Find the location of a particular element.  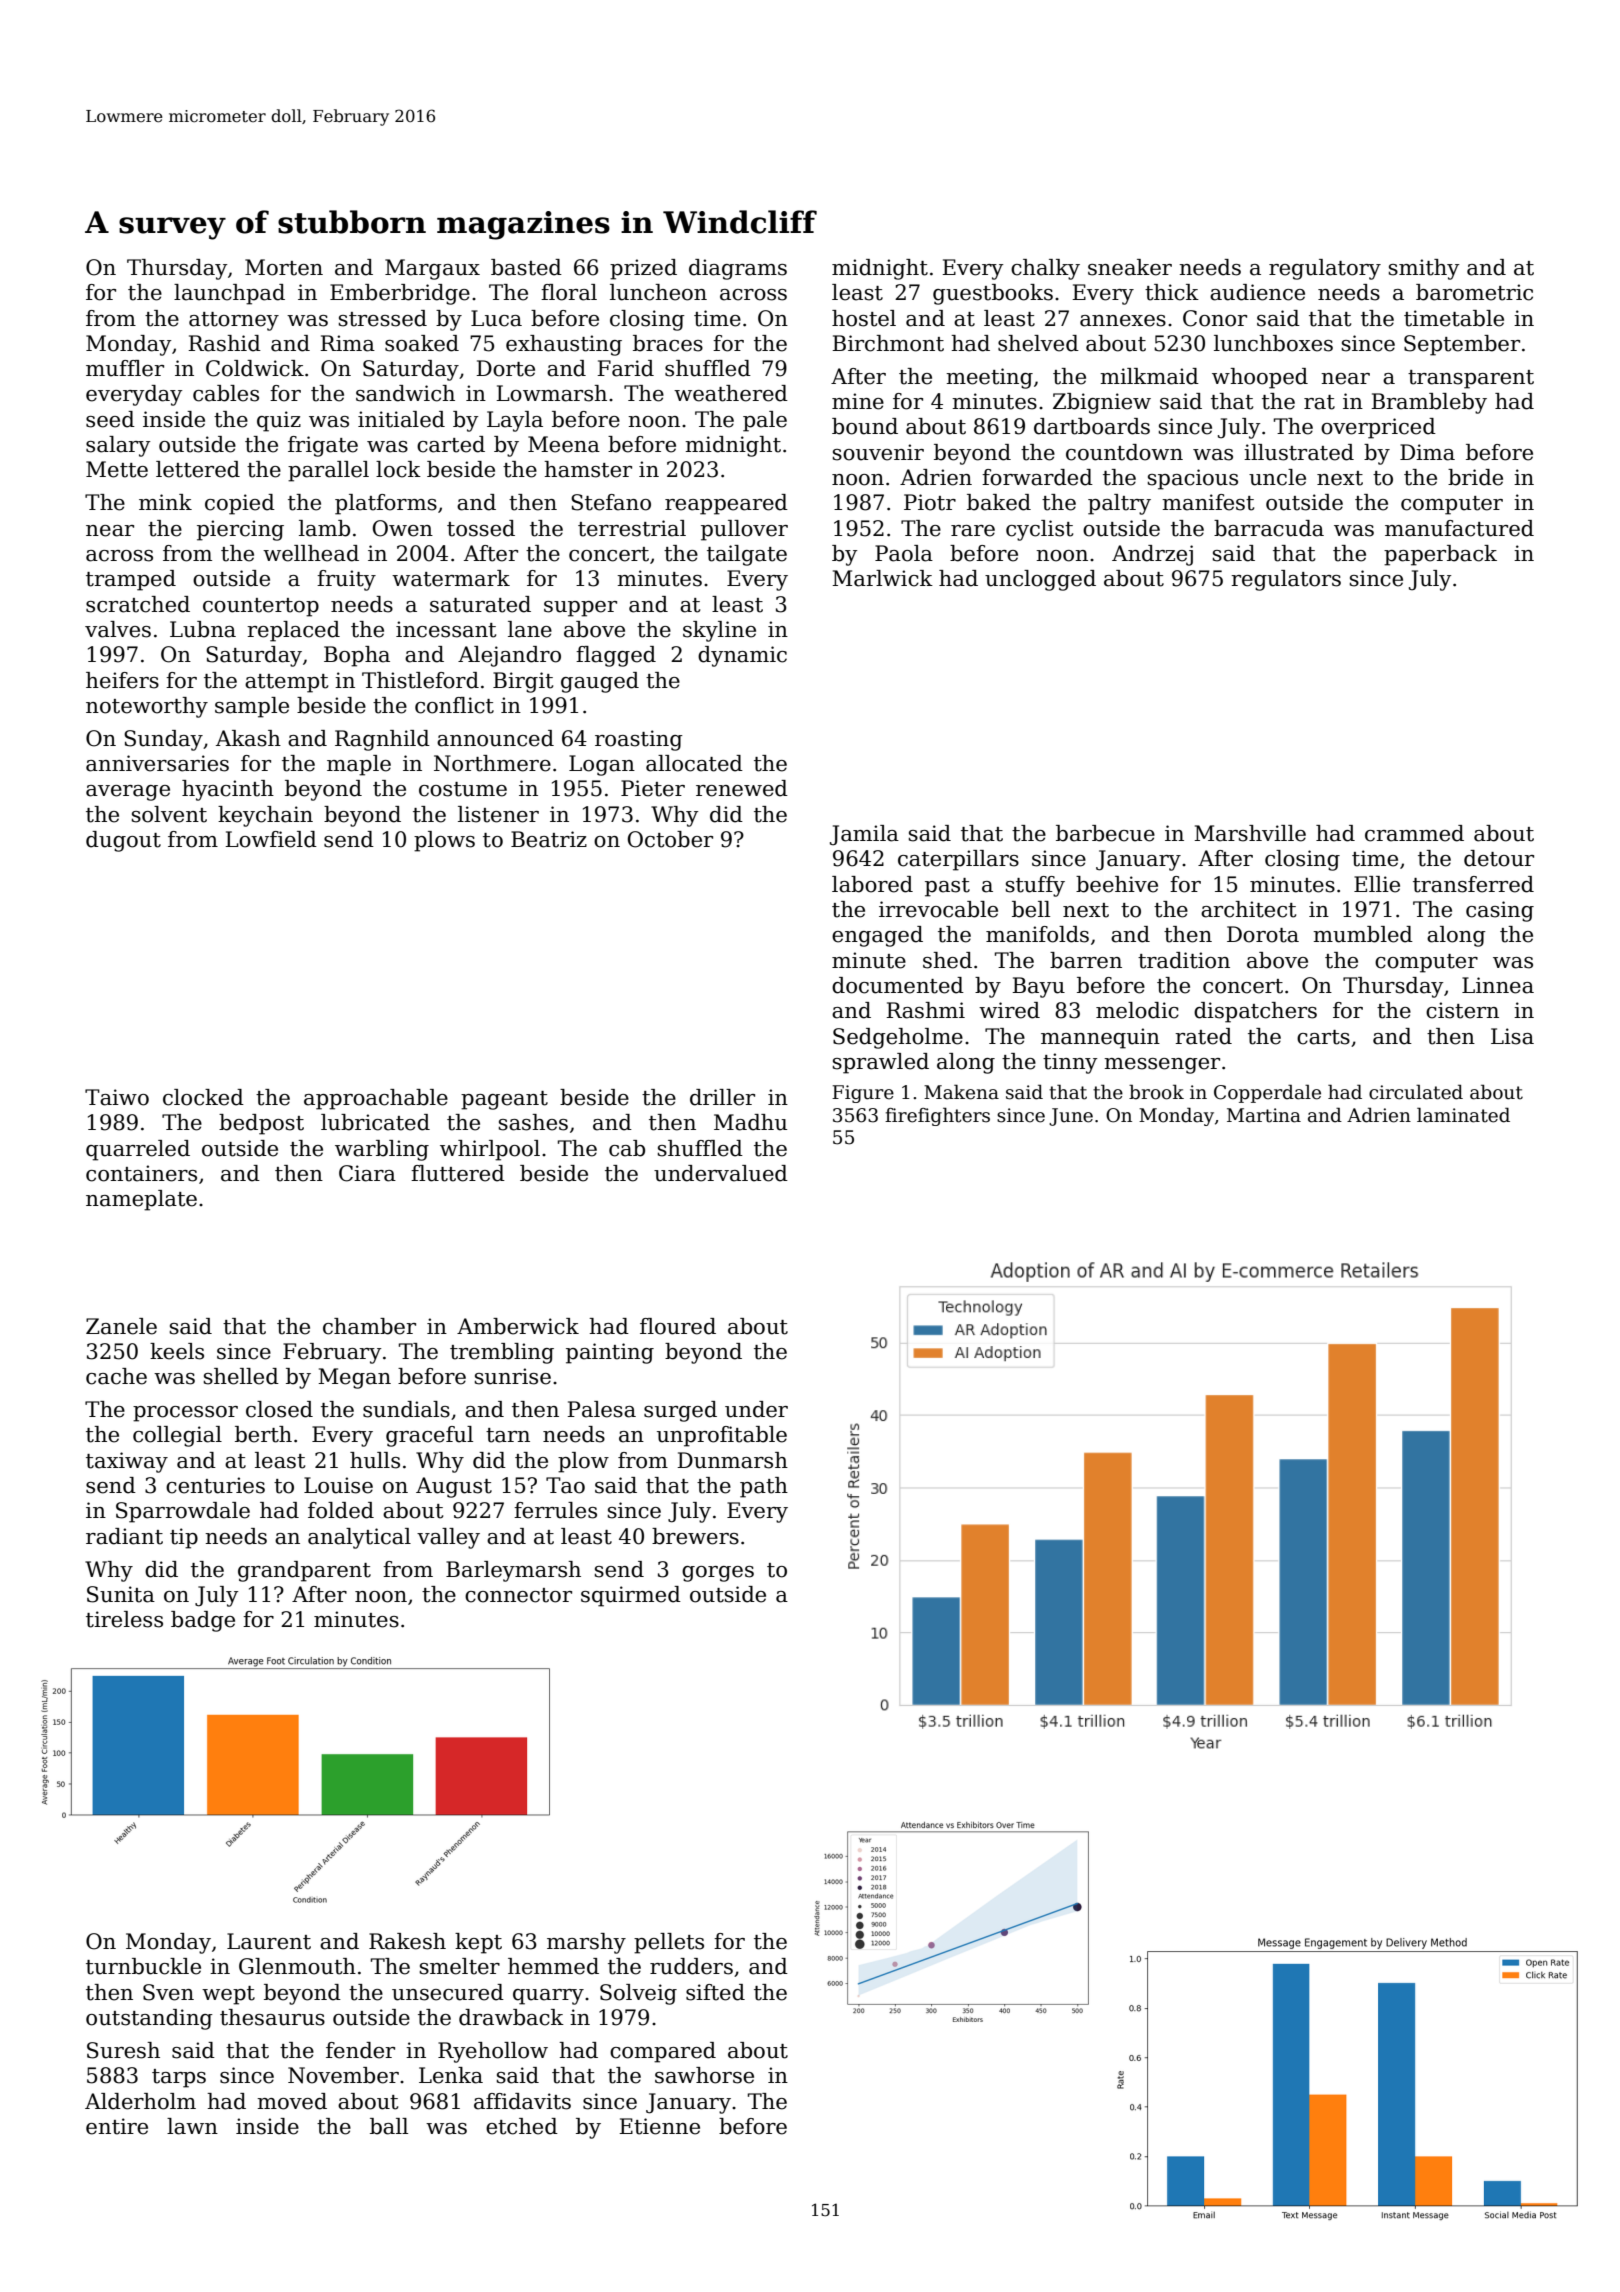

unsecured is located at coordinates (448, 1992).
